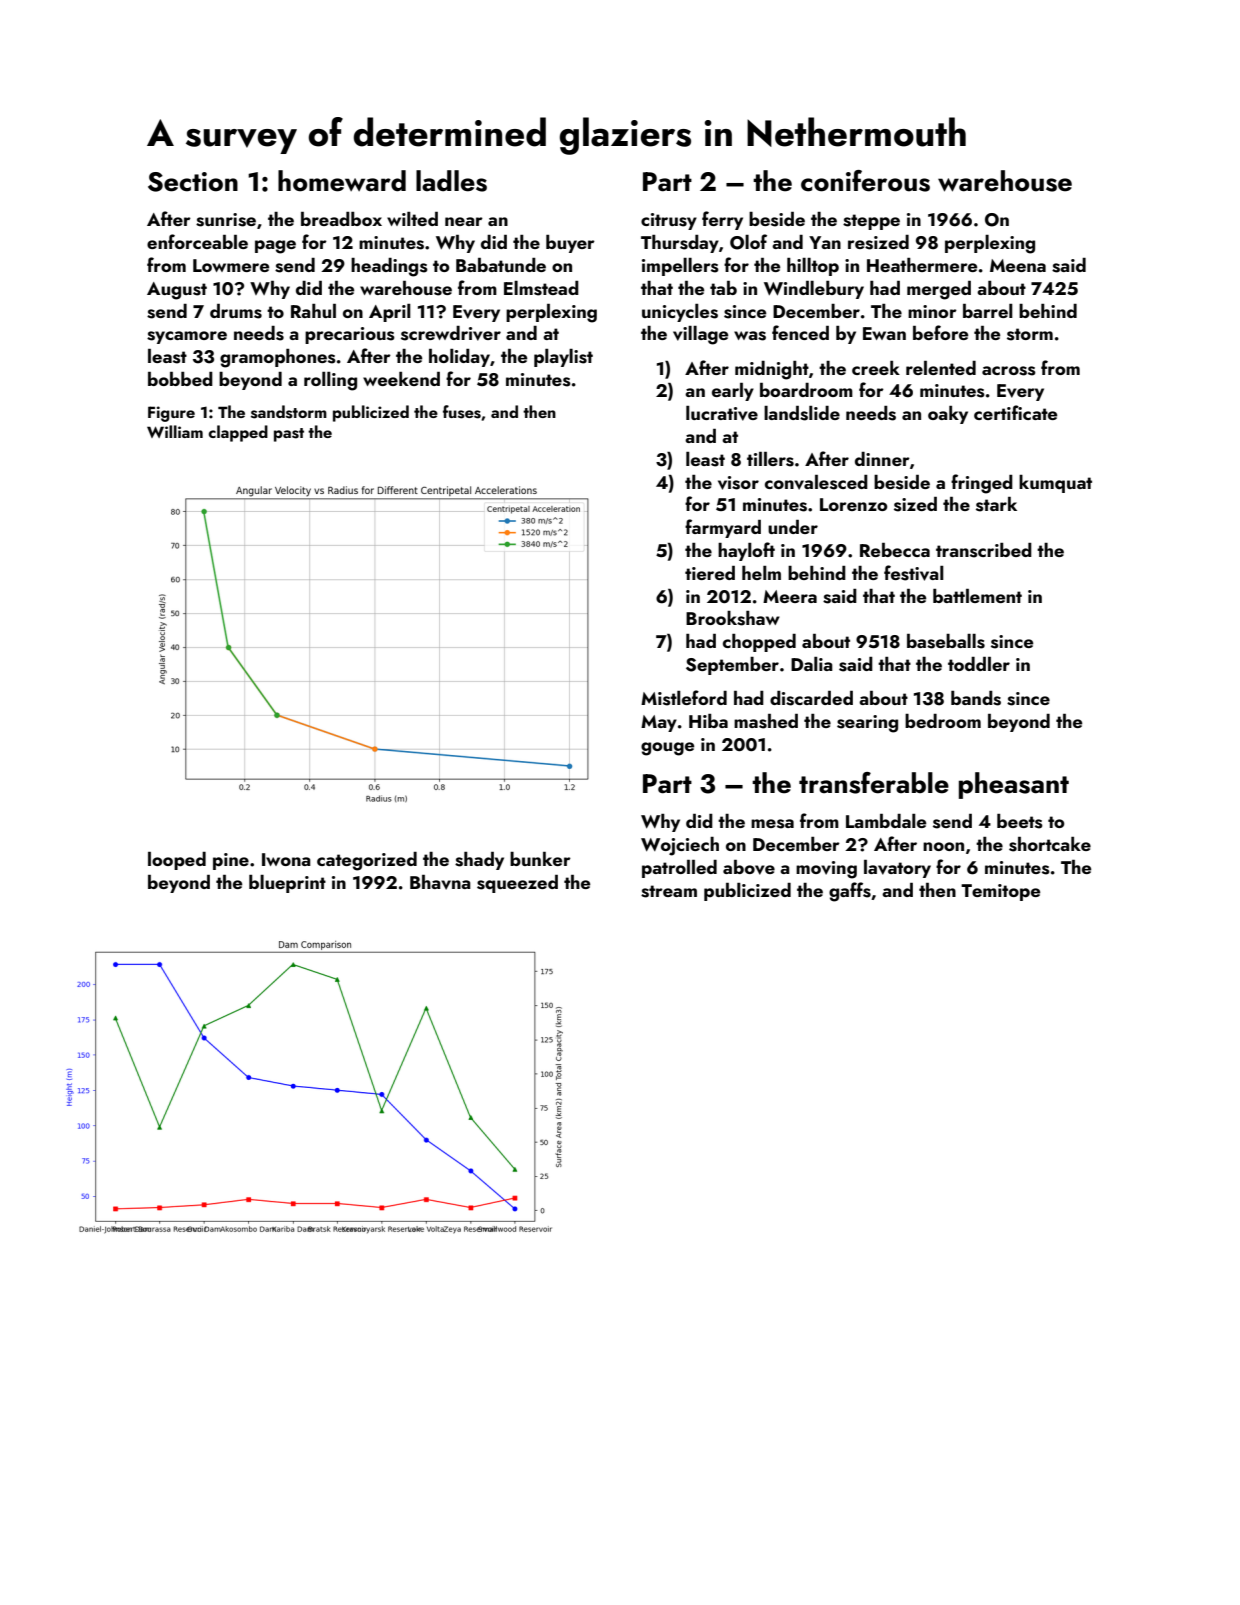 Image resolution: width=1240 pixels, height=1605 pixels. I want to click on baseballs, so click(946, 641).
